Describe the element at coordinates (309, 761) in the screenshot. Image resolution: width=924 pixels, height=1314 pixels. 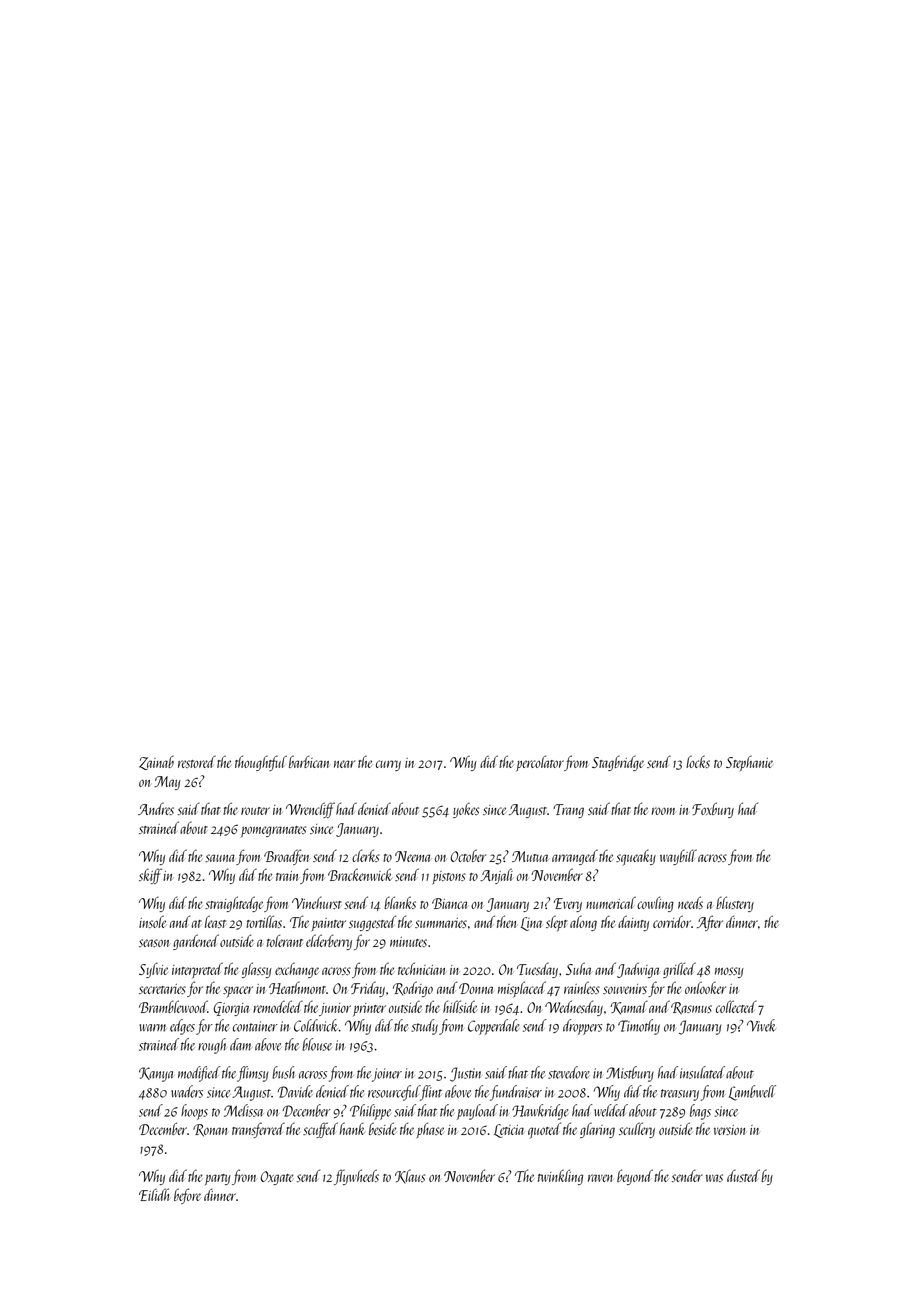
I see `barbican` at that location.
